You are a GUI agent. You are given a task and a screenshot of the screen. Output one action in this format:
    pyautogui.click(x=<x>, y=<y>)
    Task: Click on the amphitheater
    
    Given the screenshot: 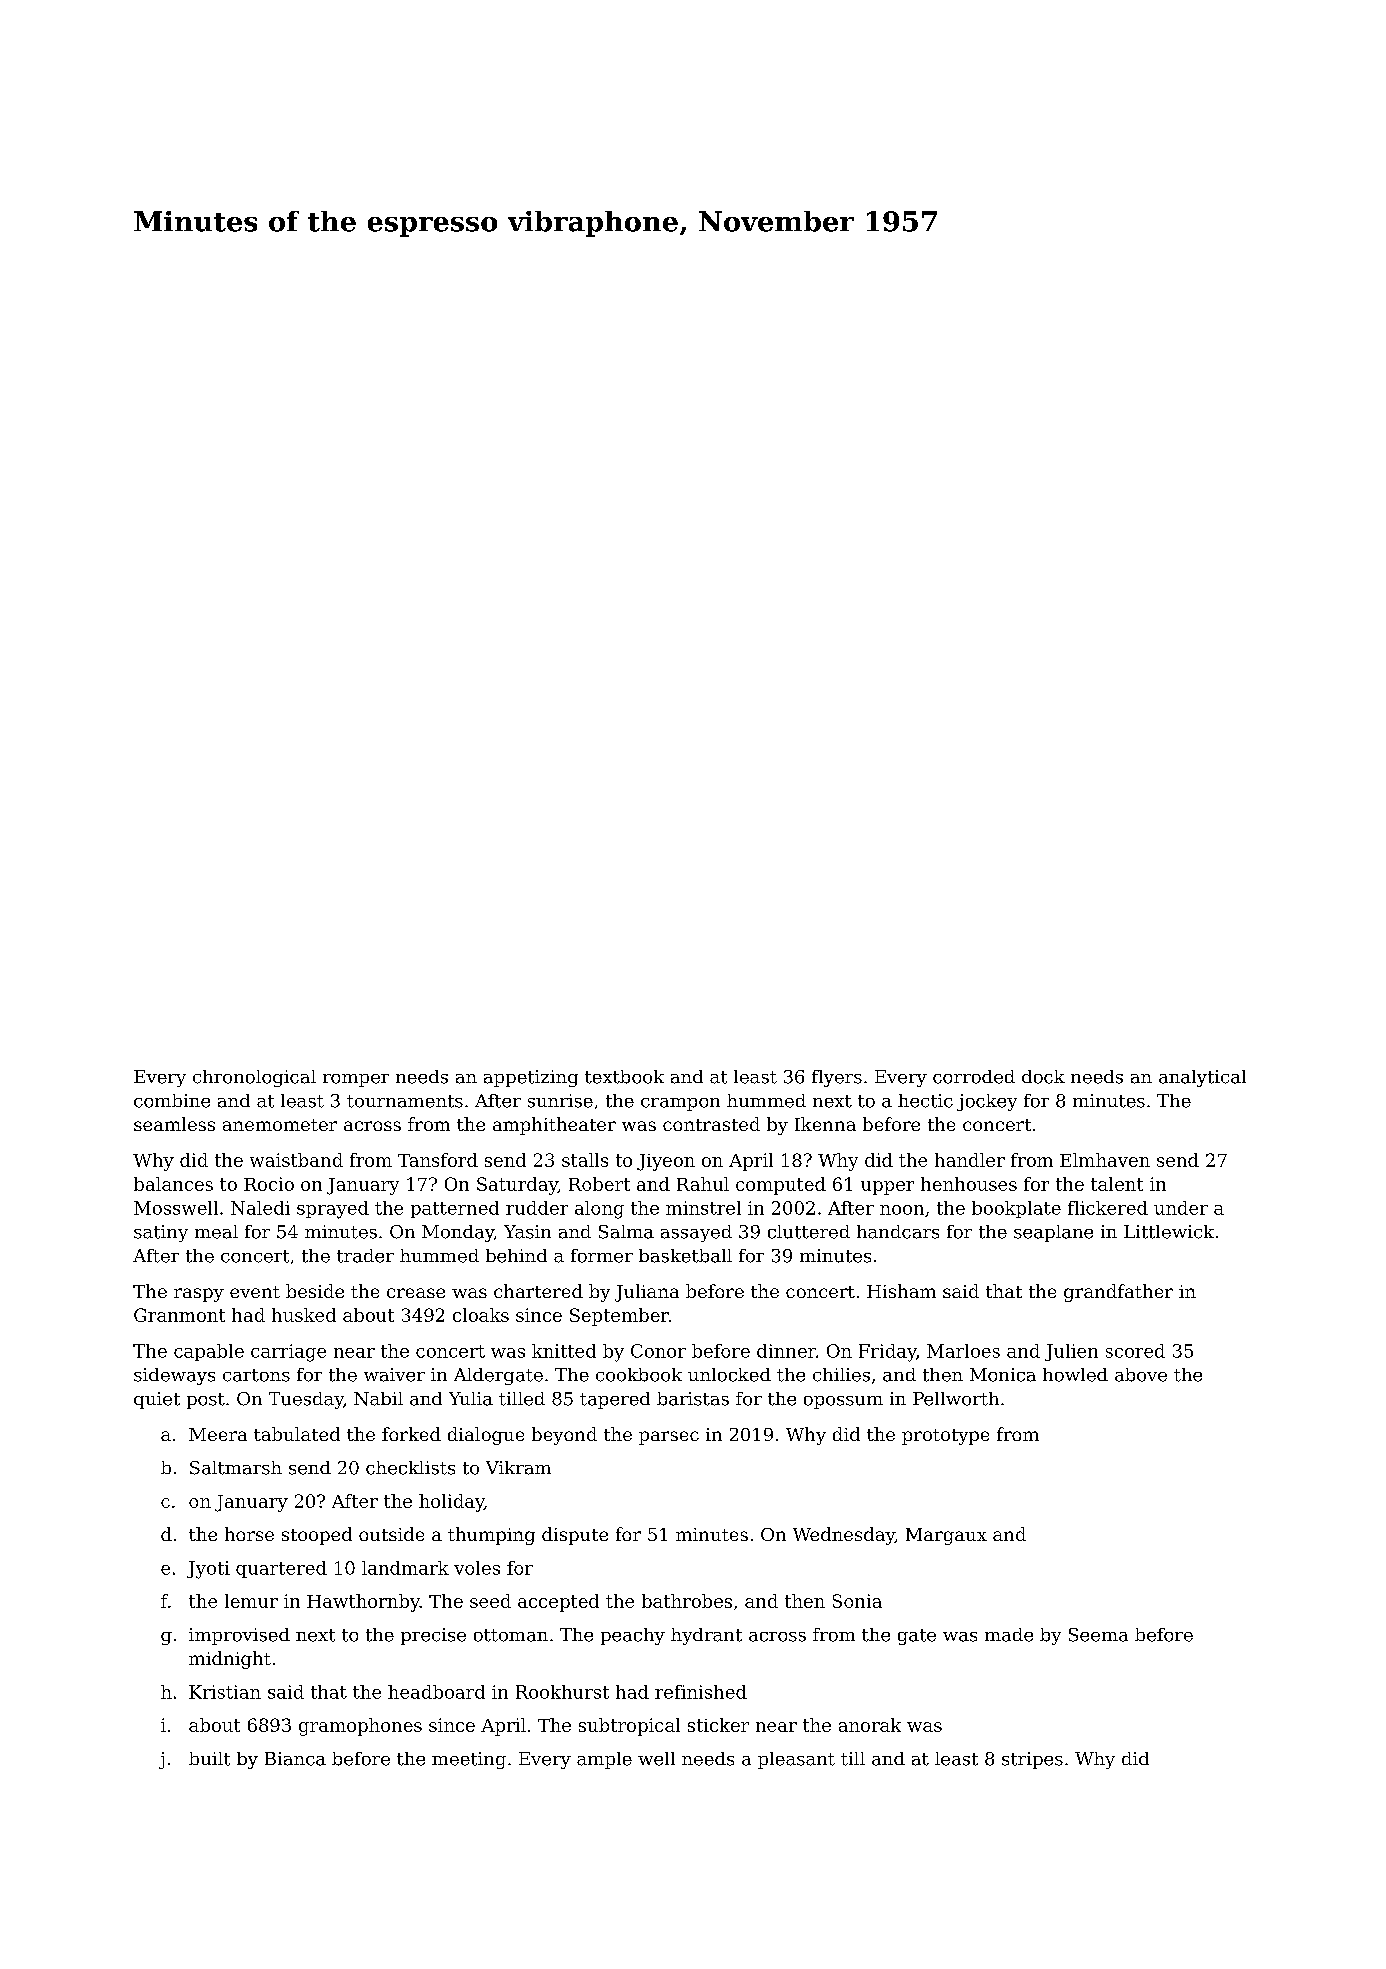 What is the action you would take?
    pyautogui.click(x=554, y=1126)
